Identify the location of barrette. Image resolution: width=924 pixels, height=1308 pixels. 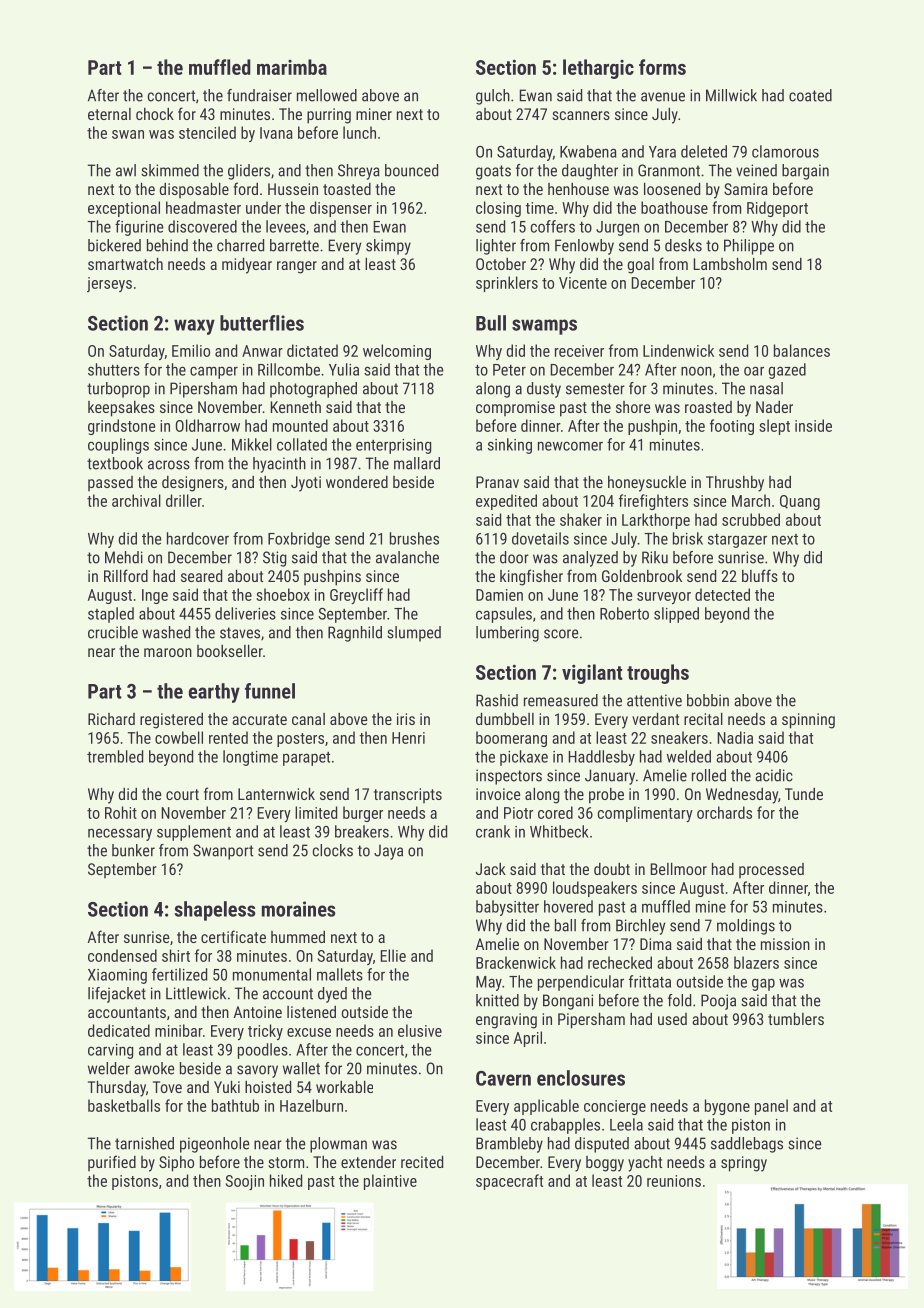
(294, 245).
